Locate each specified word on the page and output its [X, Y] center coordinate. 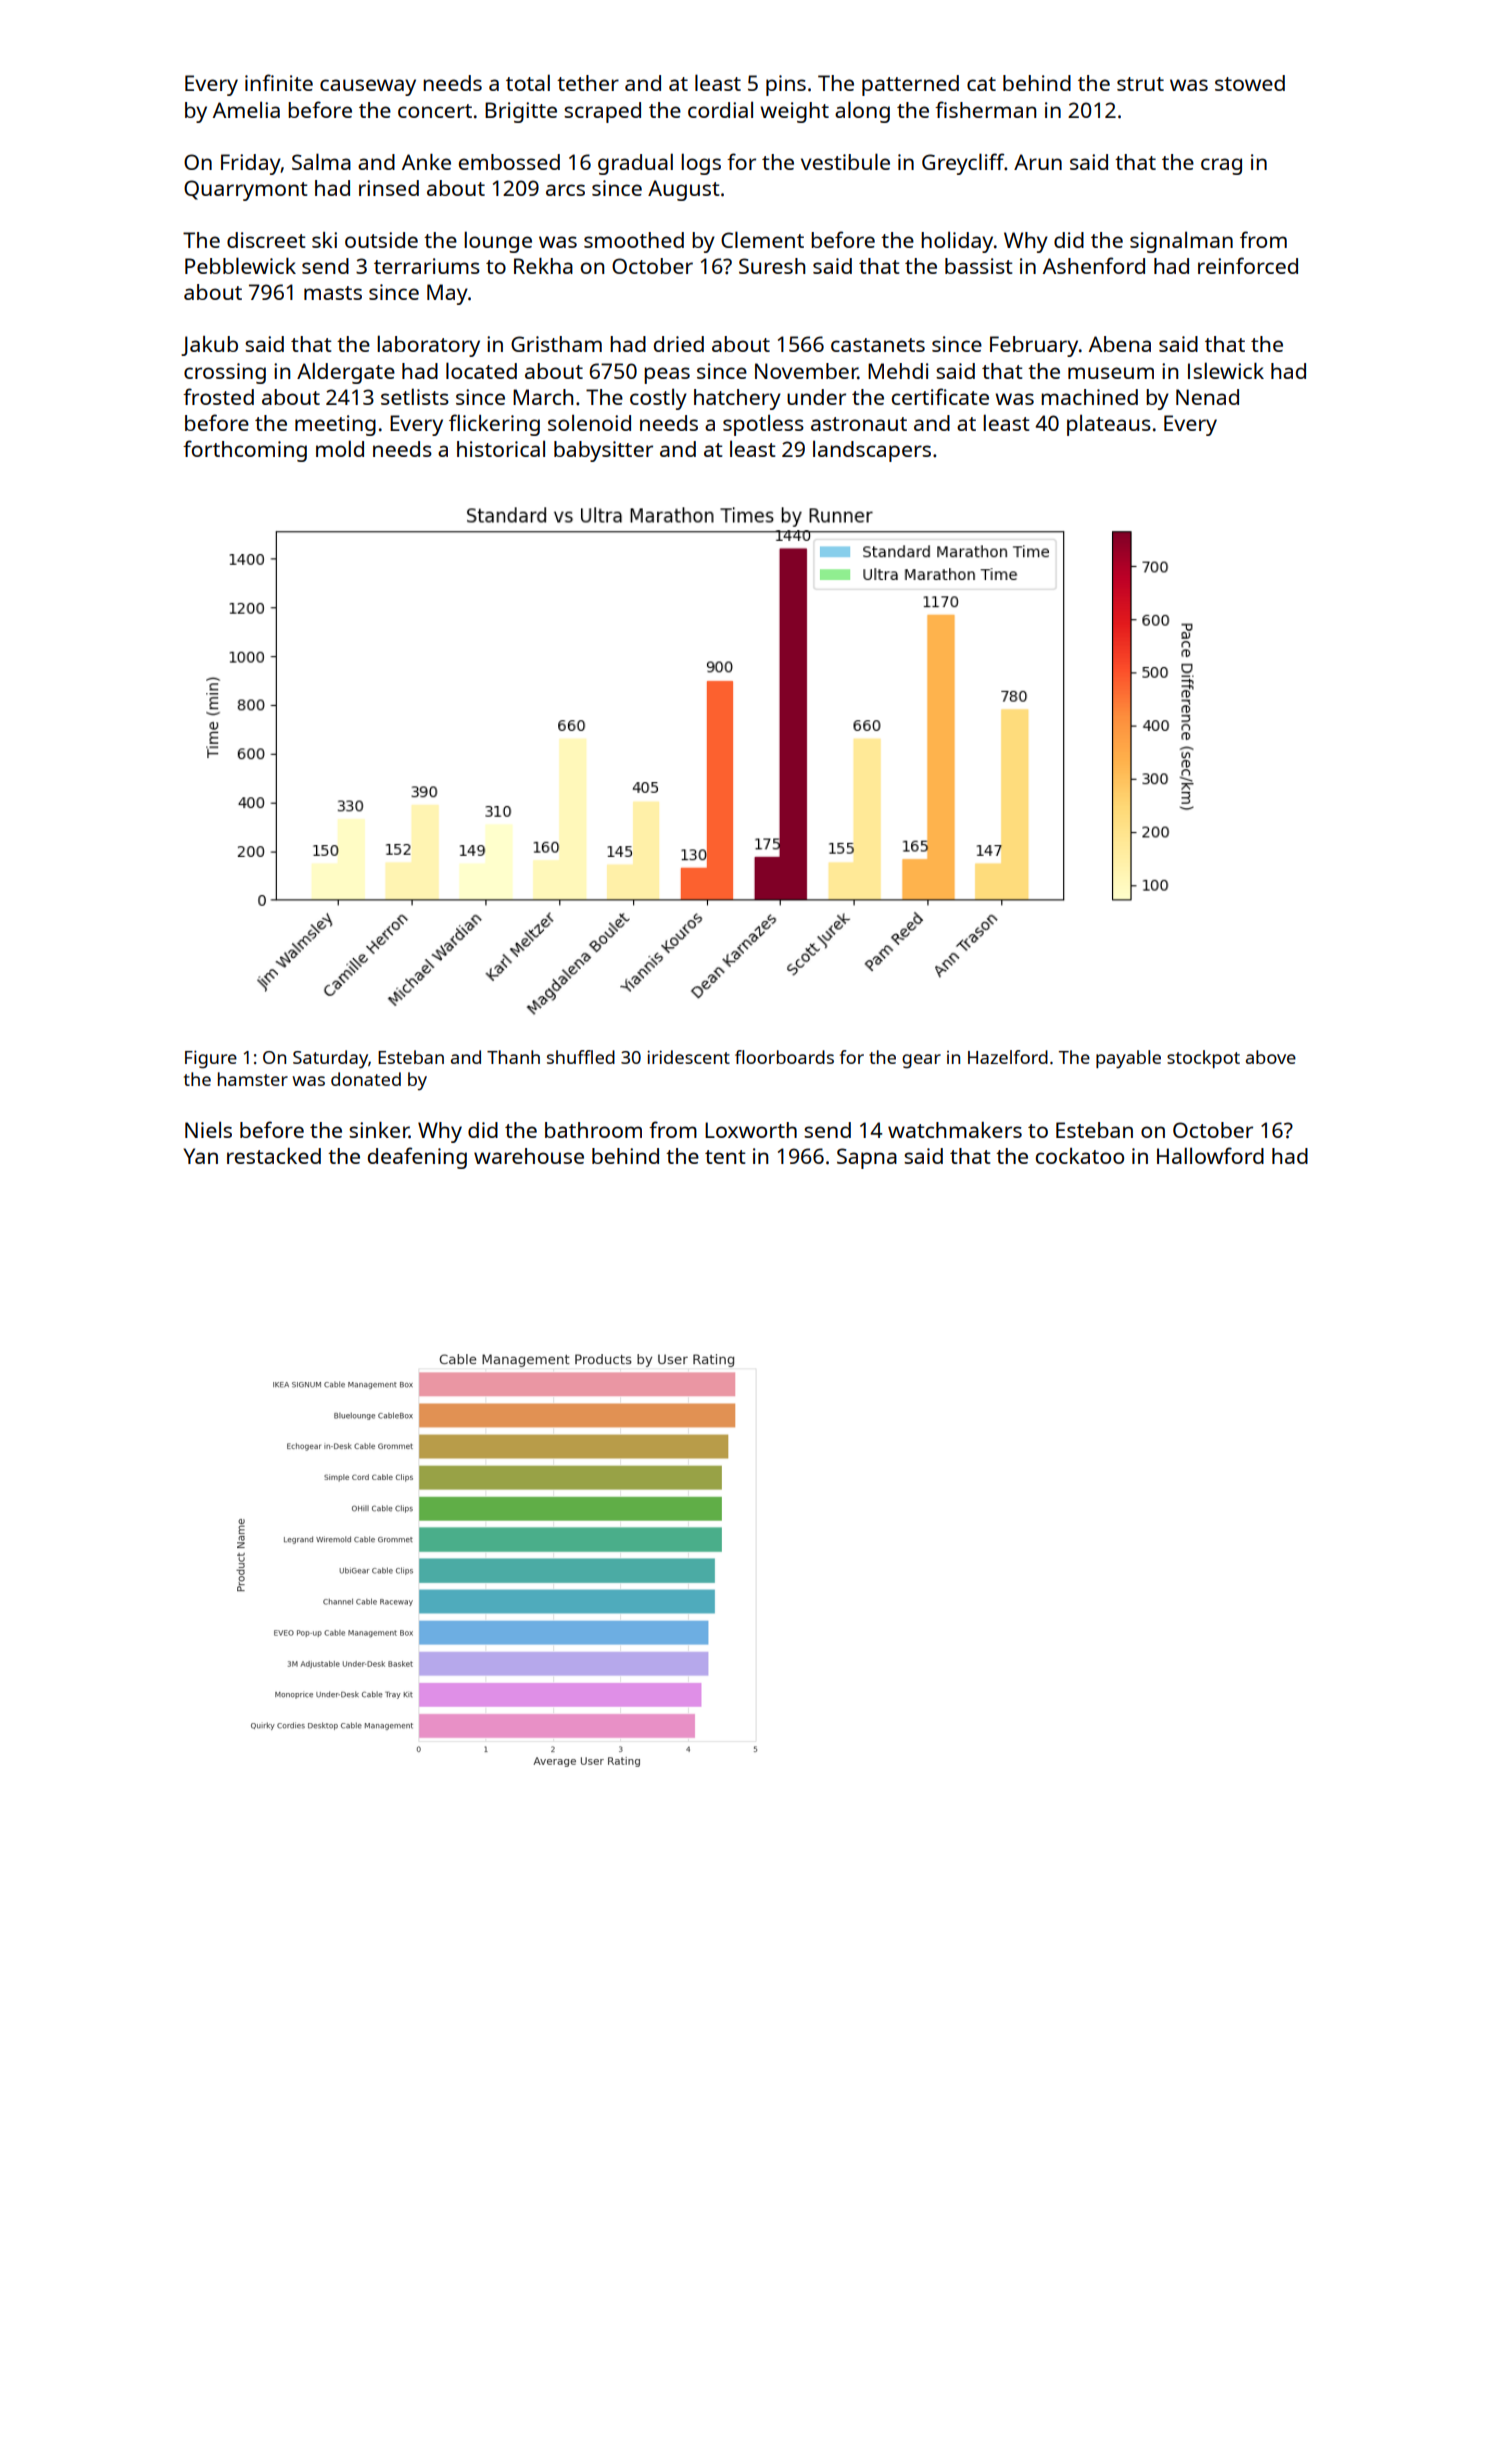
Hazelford [1008, 1057]
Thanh [513, 1057]
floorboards [784, 1057]
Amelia [246, 109]
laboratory [428, 346]
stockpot [1203, 1059]
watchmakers [955, 1130]
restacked [274, 1156]
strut [1140, 84]
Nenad [1207, 397]
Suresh [772, 266]
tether [588, 83]
